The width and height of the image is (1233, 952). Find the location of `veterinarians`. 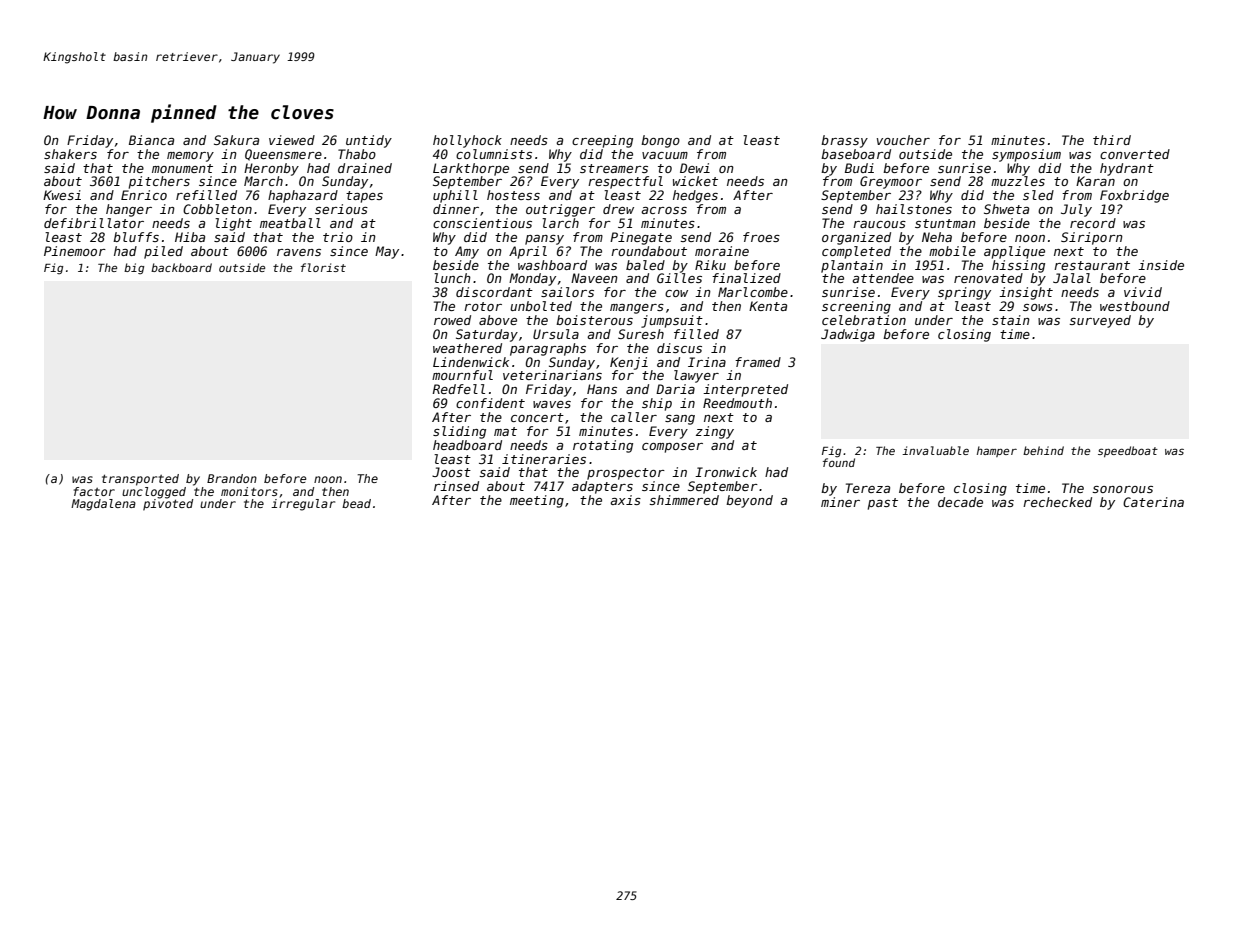

veterinarians is located at coordinates (552, 375).
